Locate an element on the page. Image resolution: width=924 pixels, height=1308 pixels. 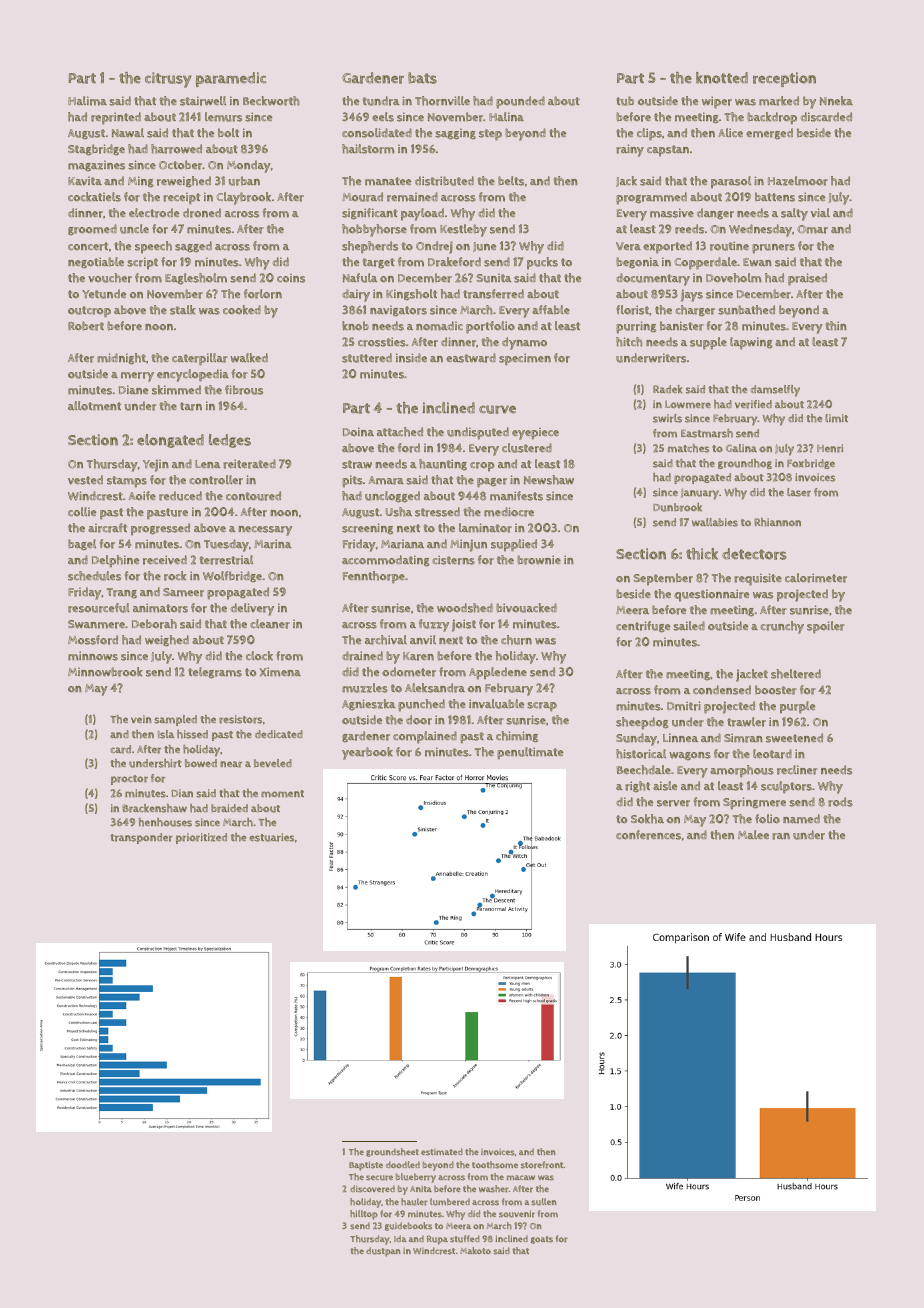
sheltered is located at coordinates (796, 674).
